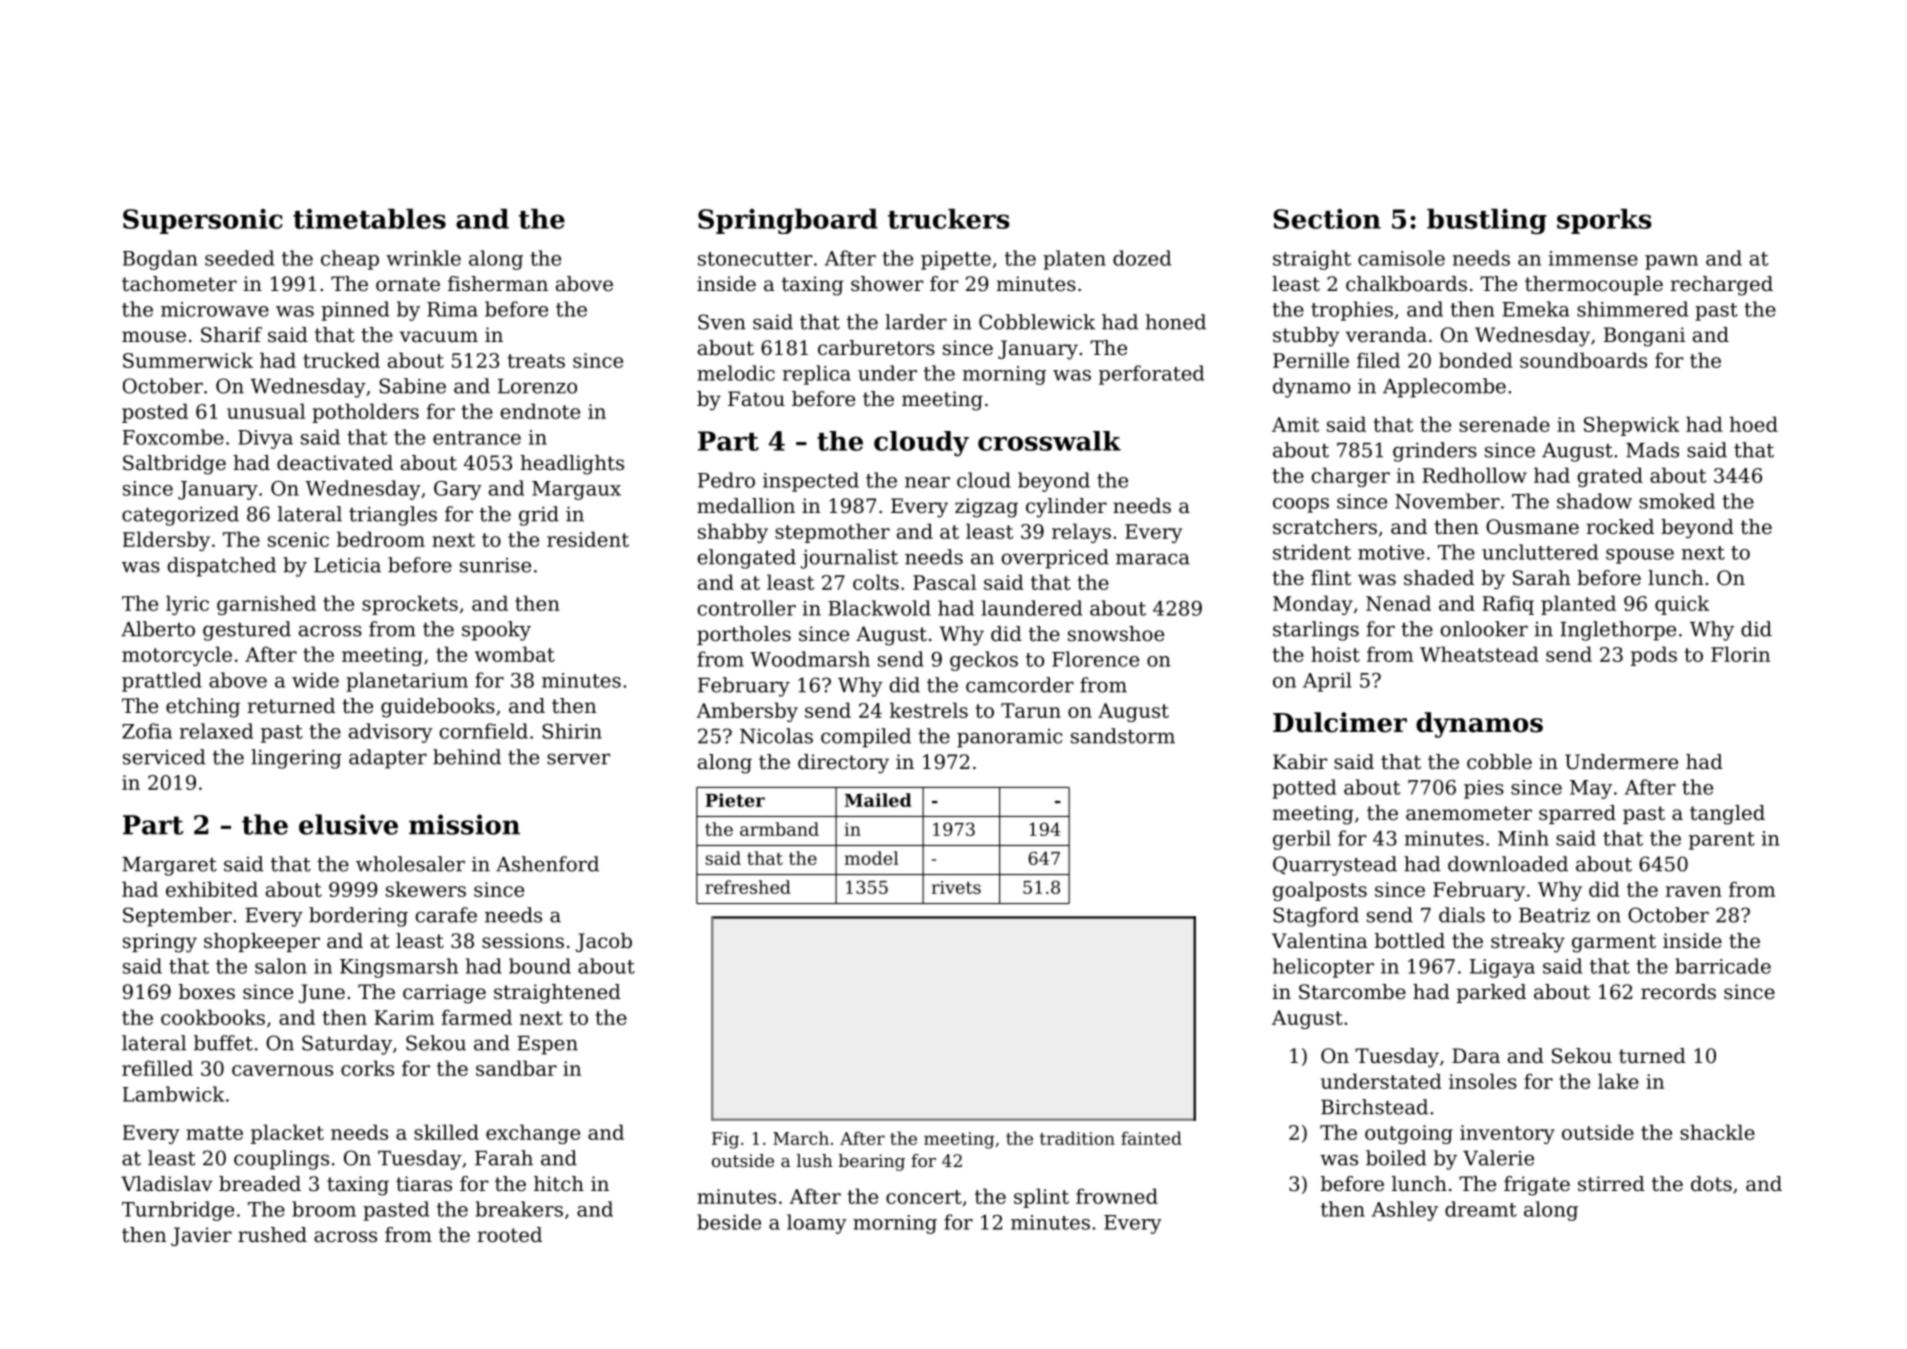 The height and width of the screenshot is (1349, 1907). Describe the element at coordinates (341, 360) in the screenshot. I see `trucked` at that location.
